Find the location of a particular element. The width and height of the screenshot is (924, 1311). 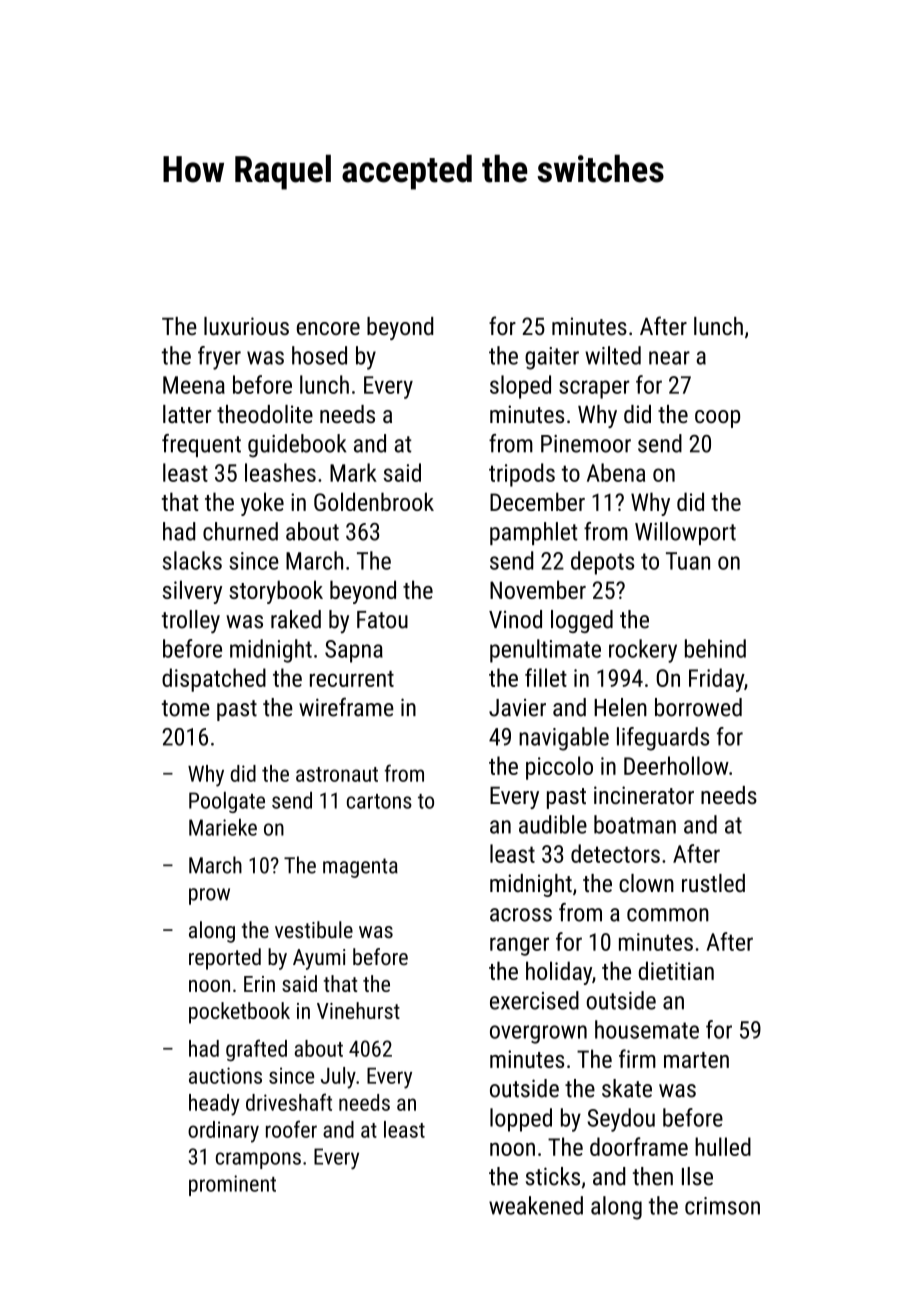

Javier is located at coordinates (517, 708).
